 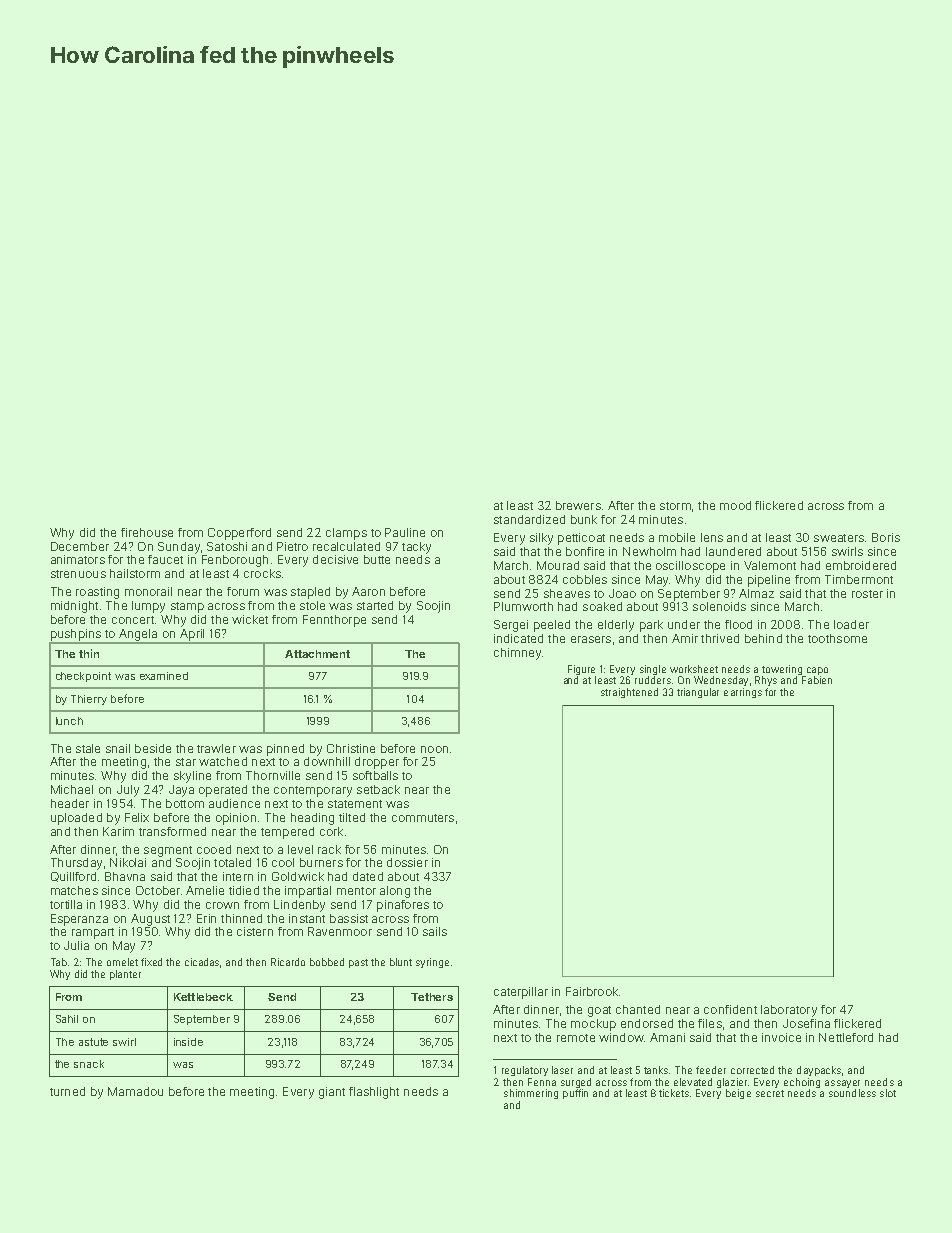 What do you see at coordinates (575, 1094) in the page?
I see `puffin` at bounding box center [575, 1094].
